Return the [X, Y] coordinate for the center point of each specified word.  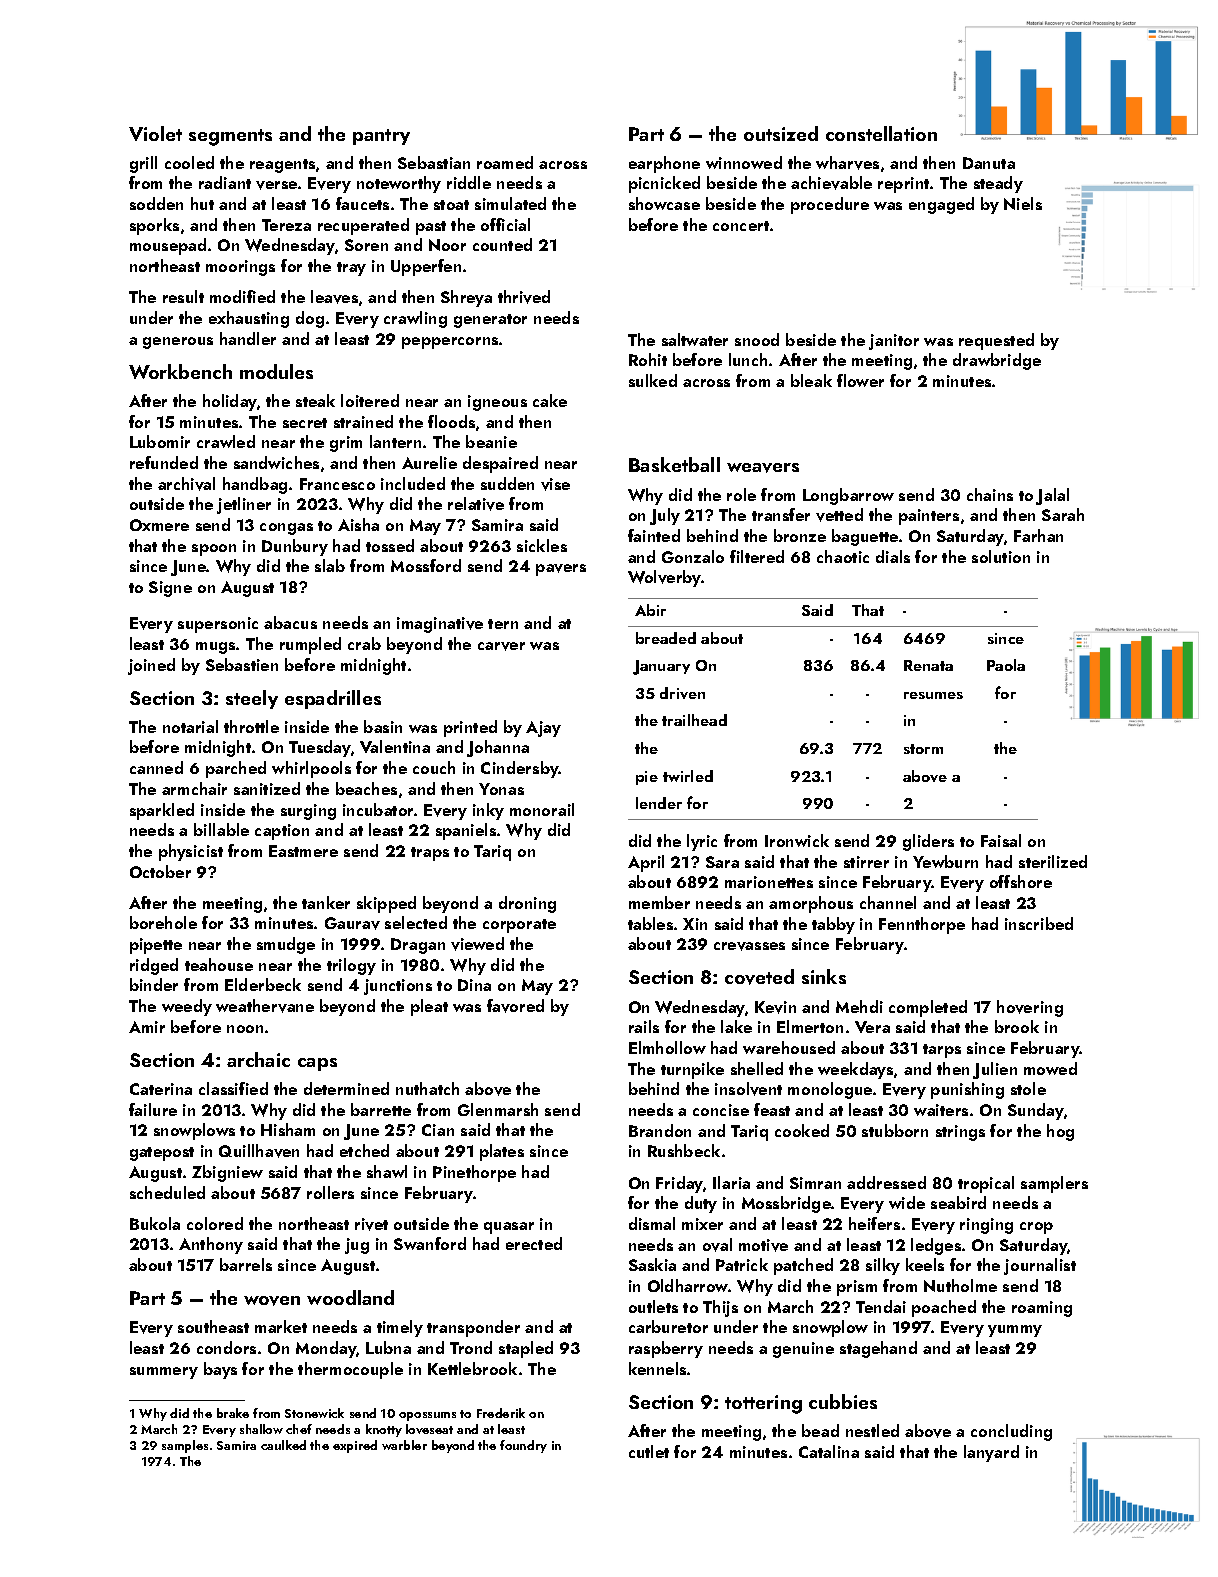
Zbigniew [227, 1173]
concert [741, 226]
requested [996, 341]
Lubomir [160, 441]
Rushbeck [684, 1150]
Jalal [1052, 496]
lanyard [991, 1453]
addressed [886, 1182]
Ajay [543, 729]
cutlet [649, 1451]
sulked [653, 380]
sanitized [267, 788]
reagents [282, 166]
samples [185, 1446]
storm [923, 749]
